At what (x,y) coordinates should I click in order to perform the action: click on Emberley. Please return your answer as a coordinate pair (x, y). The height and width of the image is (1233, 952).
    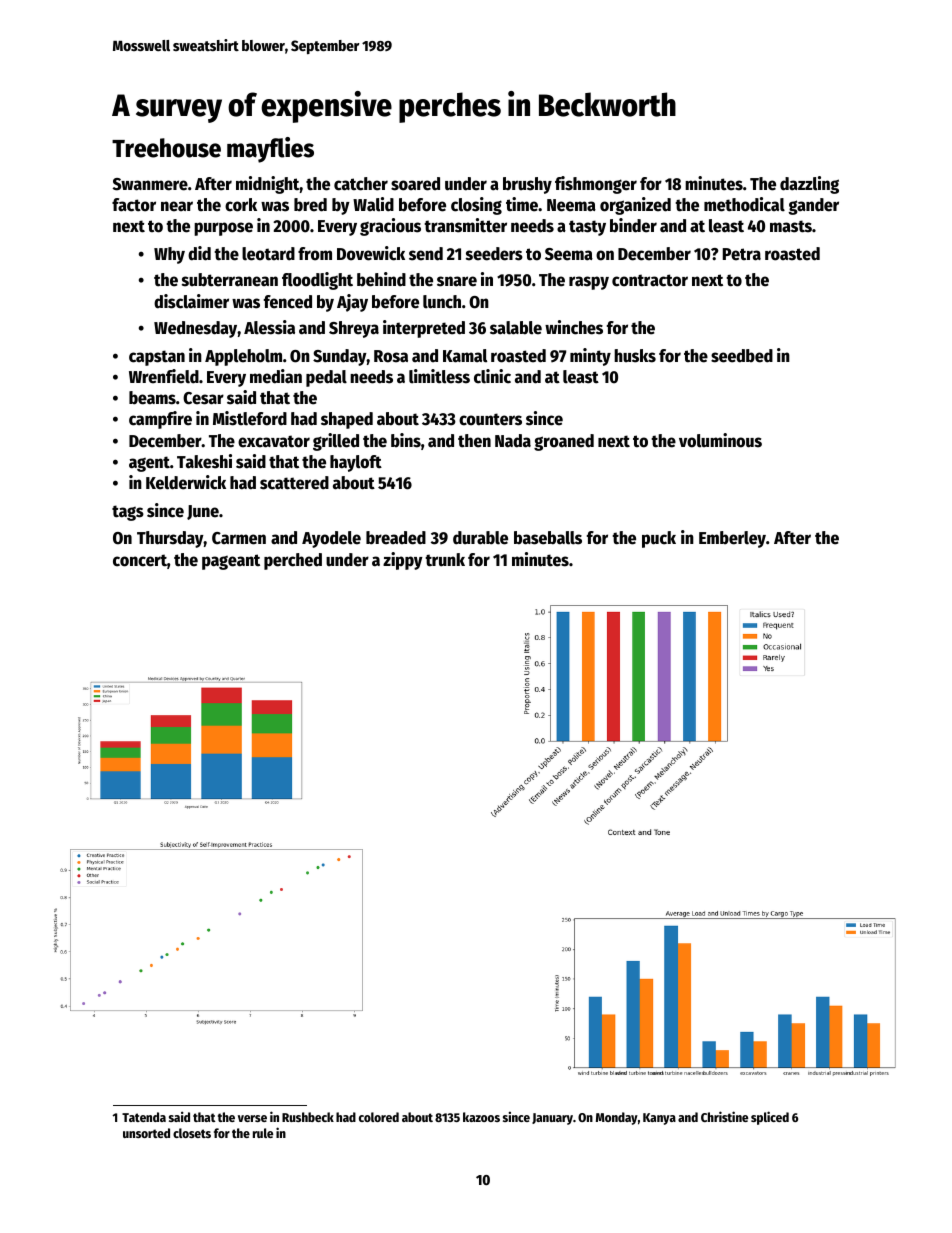
    Looking at the image, I should click on (732, 539).
